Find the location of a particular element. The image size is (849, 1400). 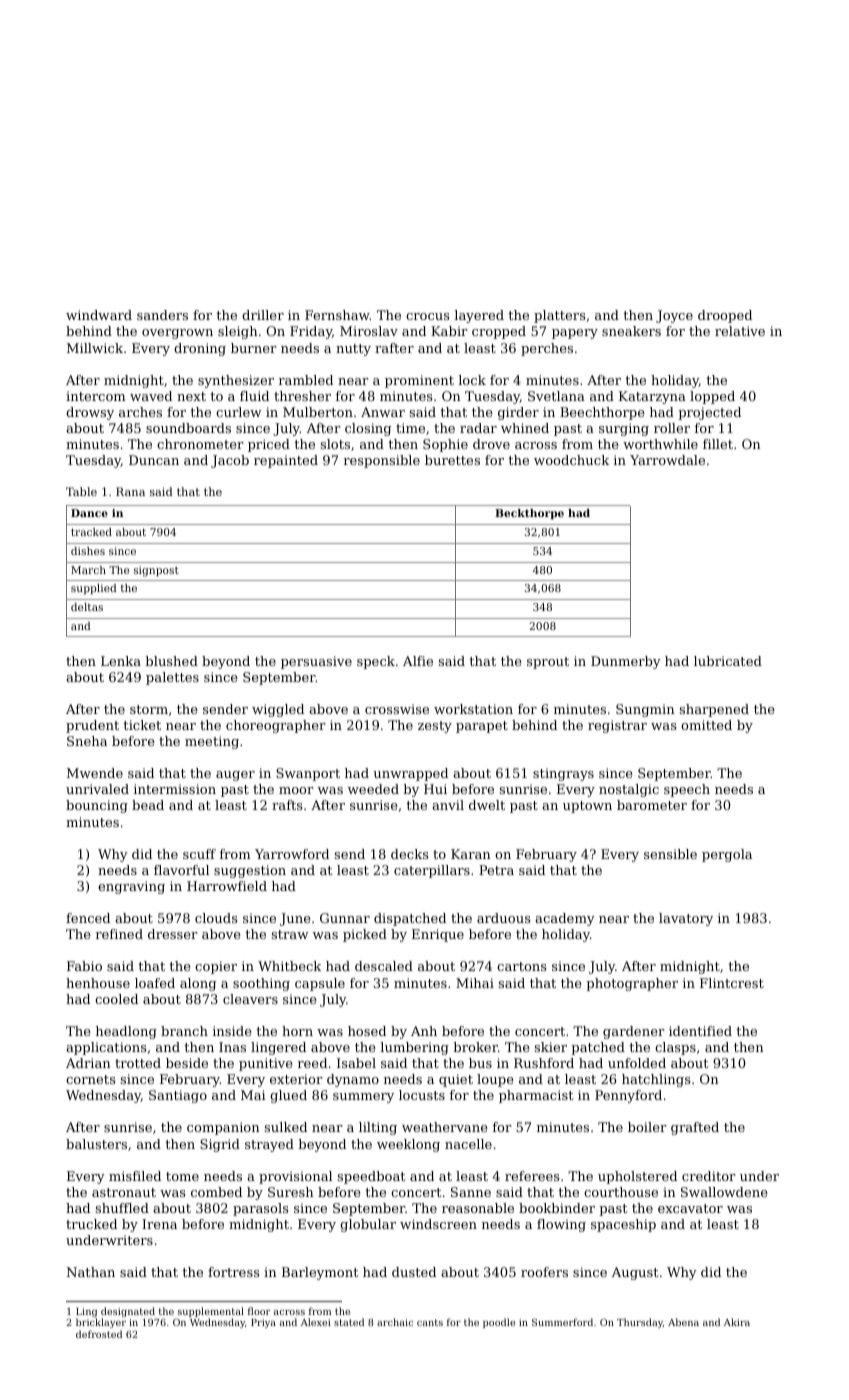

fillet is located at coordinates (718, 444).
